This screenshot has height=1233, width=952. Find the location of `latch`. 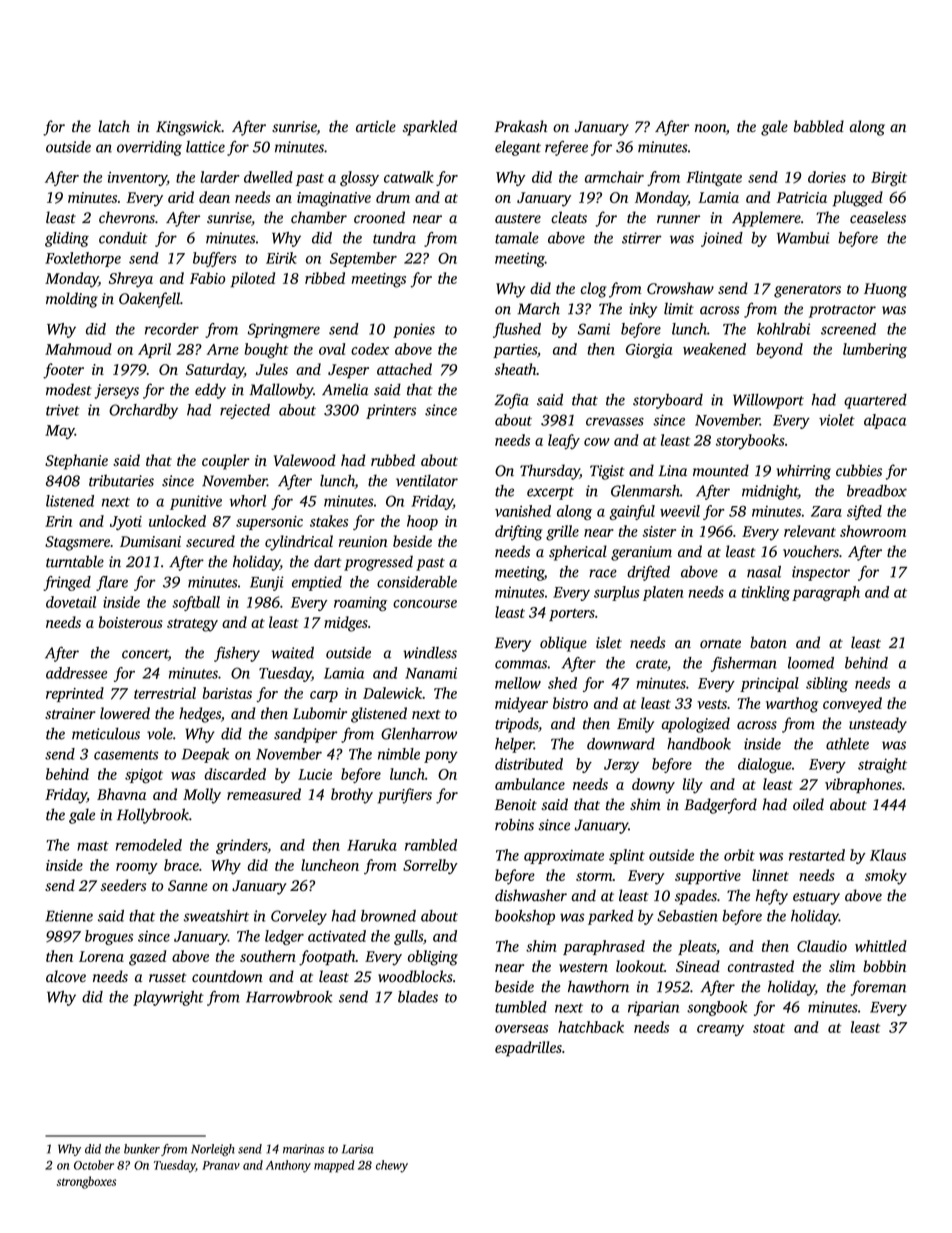

latch is located at coordinates (114, 126).
